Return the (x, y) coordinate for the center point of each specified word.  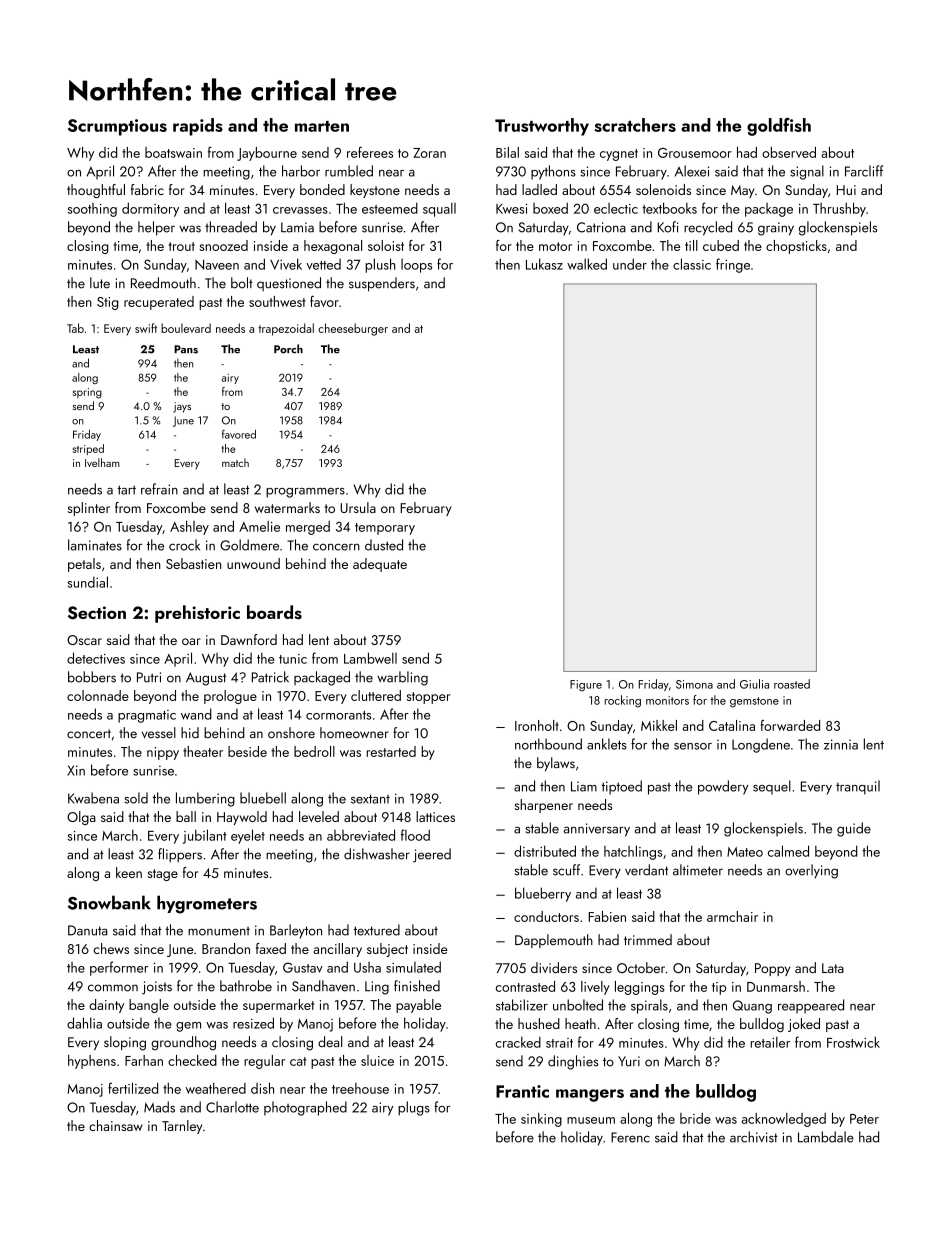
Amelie (259, 526)
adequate (380, 565)
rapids (198, 127)
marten (322, 126)
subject (387, 950)
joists (157, 988)
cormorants (338, 715)
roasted (792, 684)
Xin (76, 770)
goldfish (779, 127)
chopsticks (796, 247)
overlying (811, 871)
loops (416, 266)
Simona (694, 684)
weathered (216, 1088)
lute (100, 283)
